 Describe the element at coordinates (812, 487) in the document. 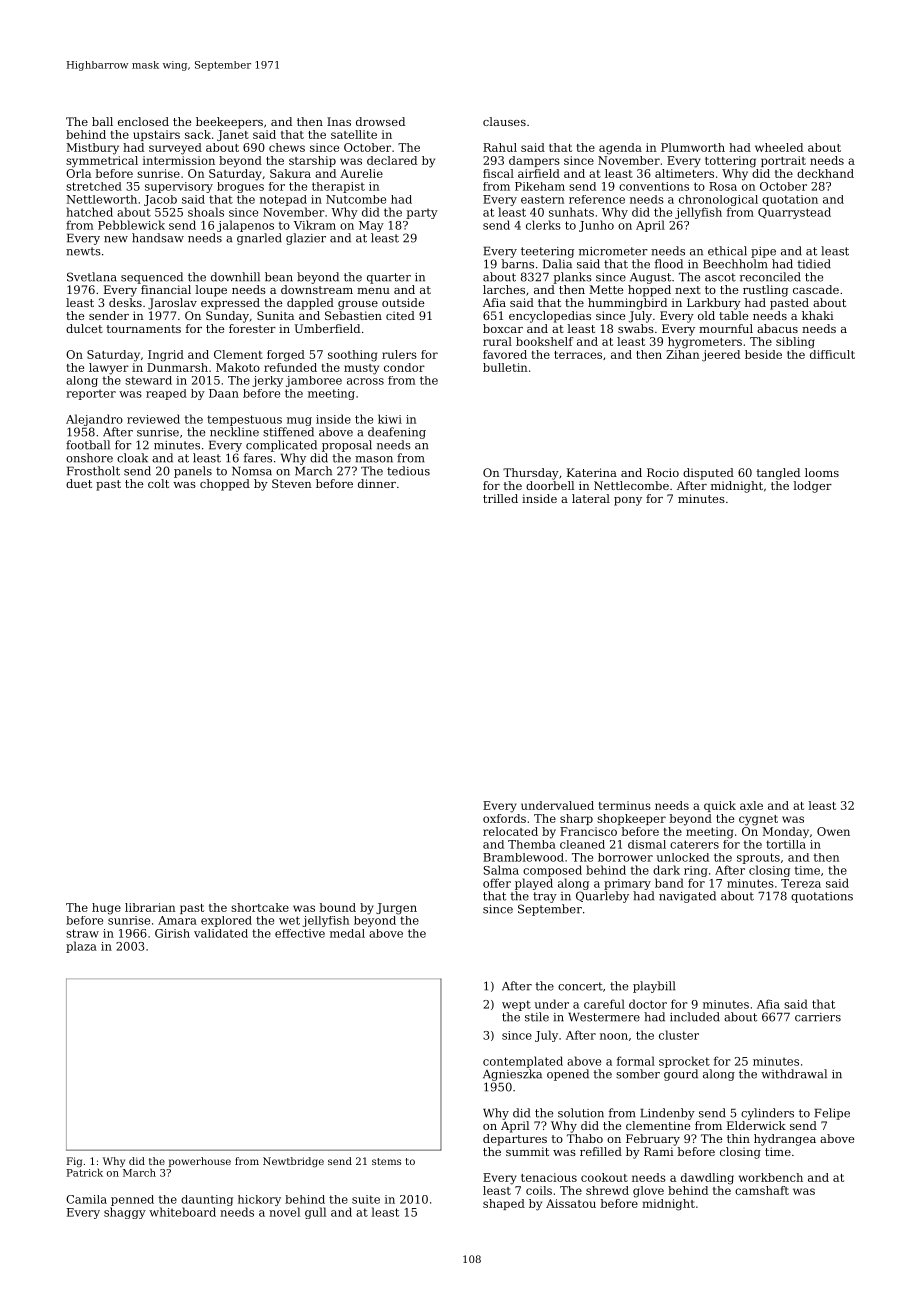

I see `lodger` at that location.
